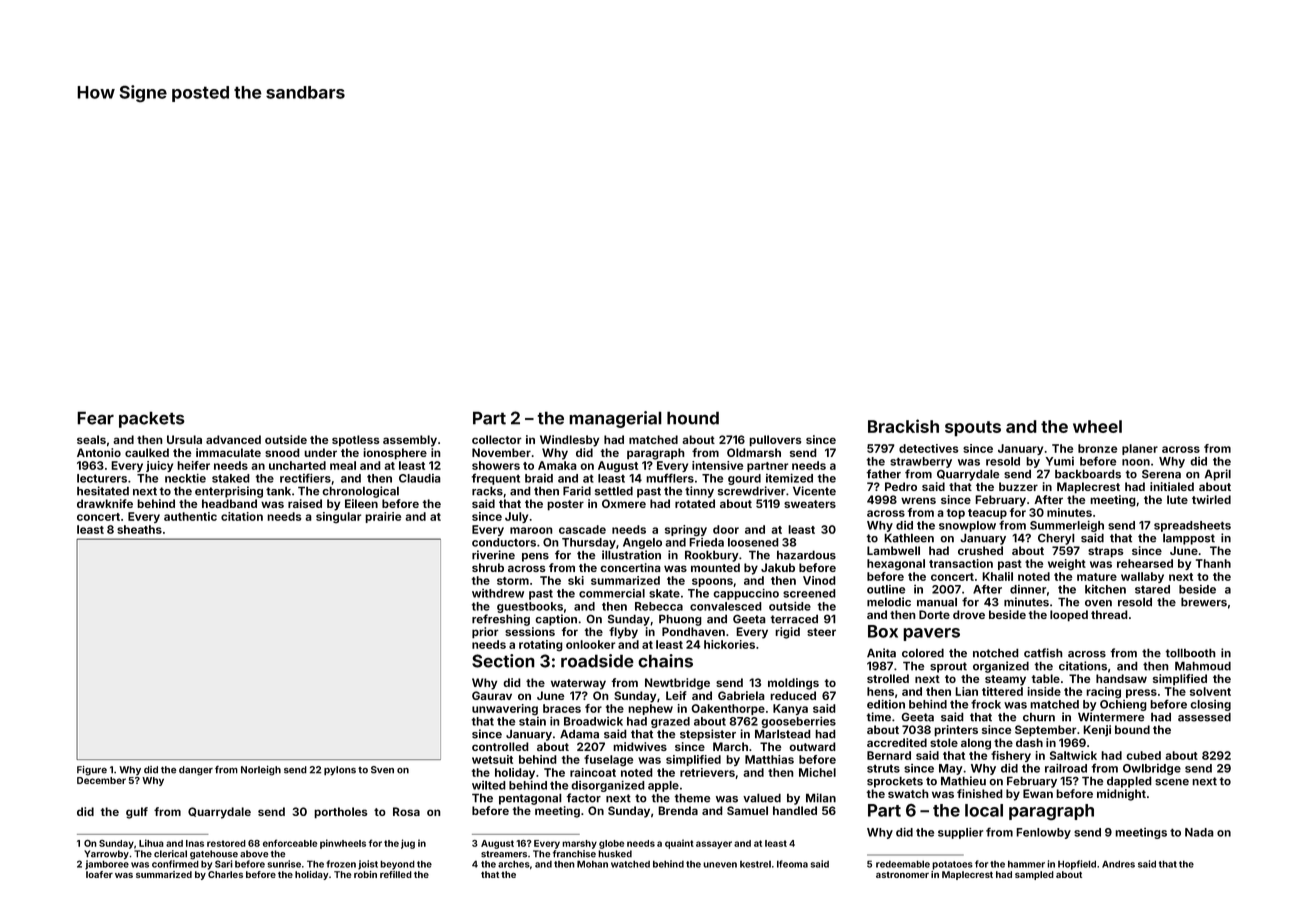  What do you see at coordinates (488, 567) in the page?
I see `shrub` at bounding box center [488, 567].
